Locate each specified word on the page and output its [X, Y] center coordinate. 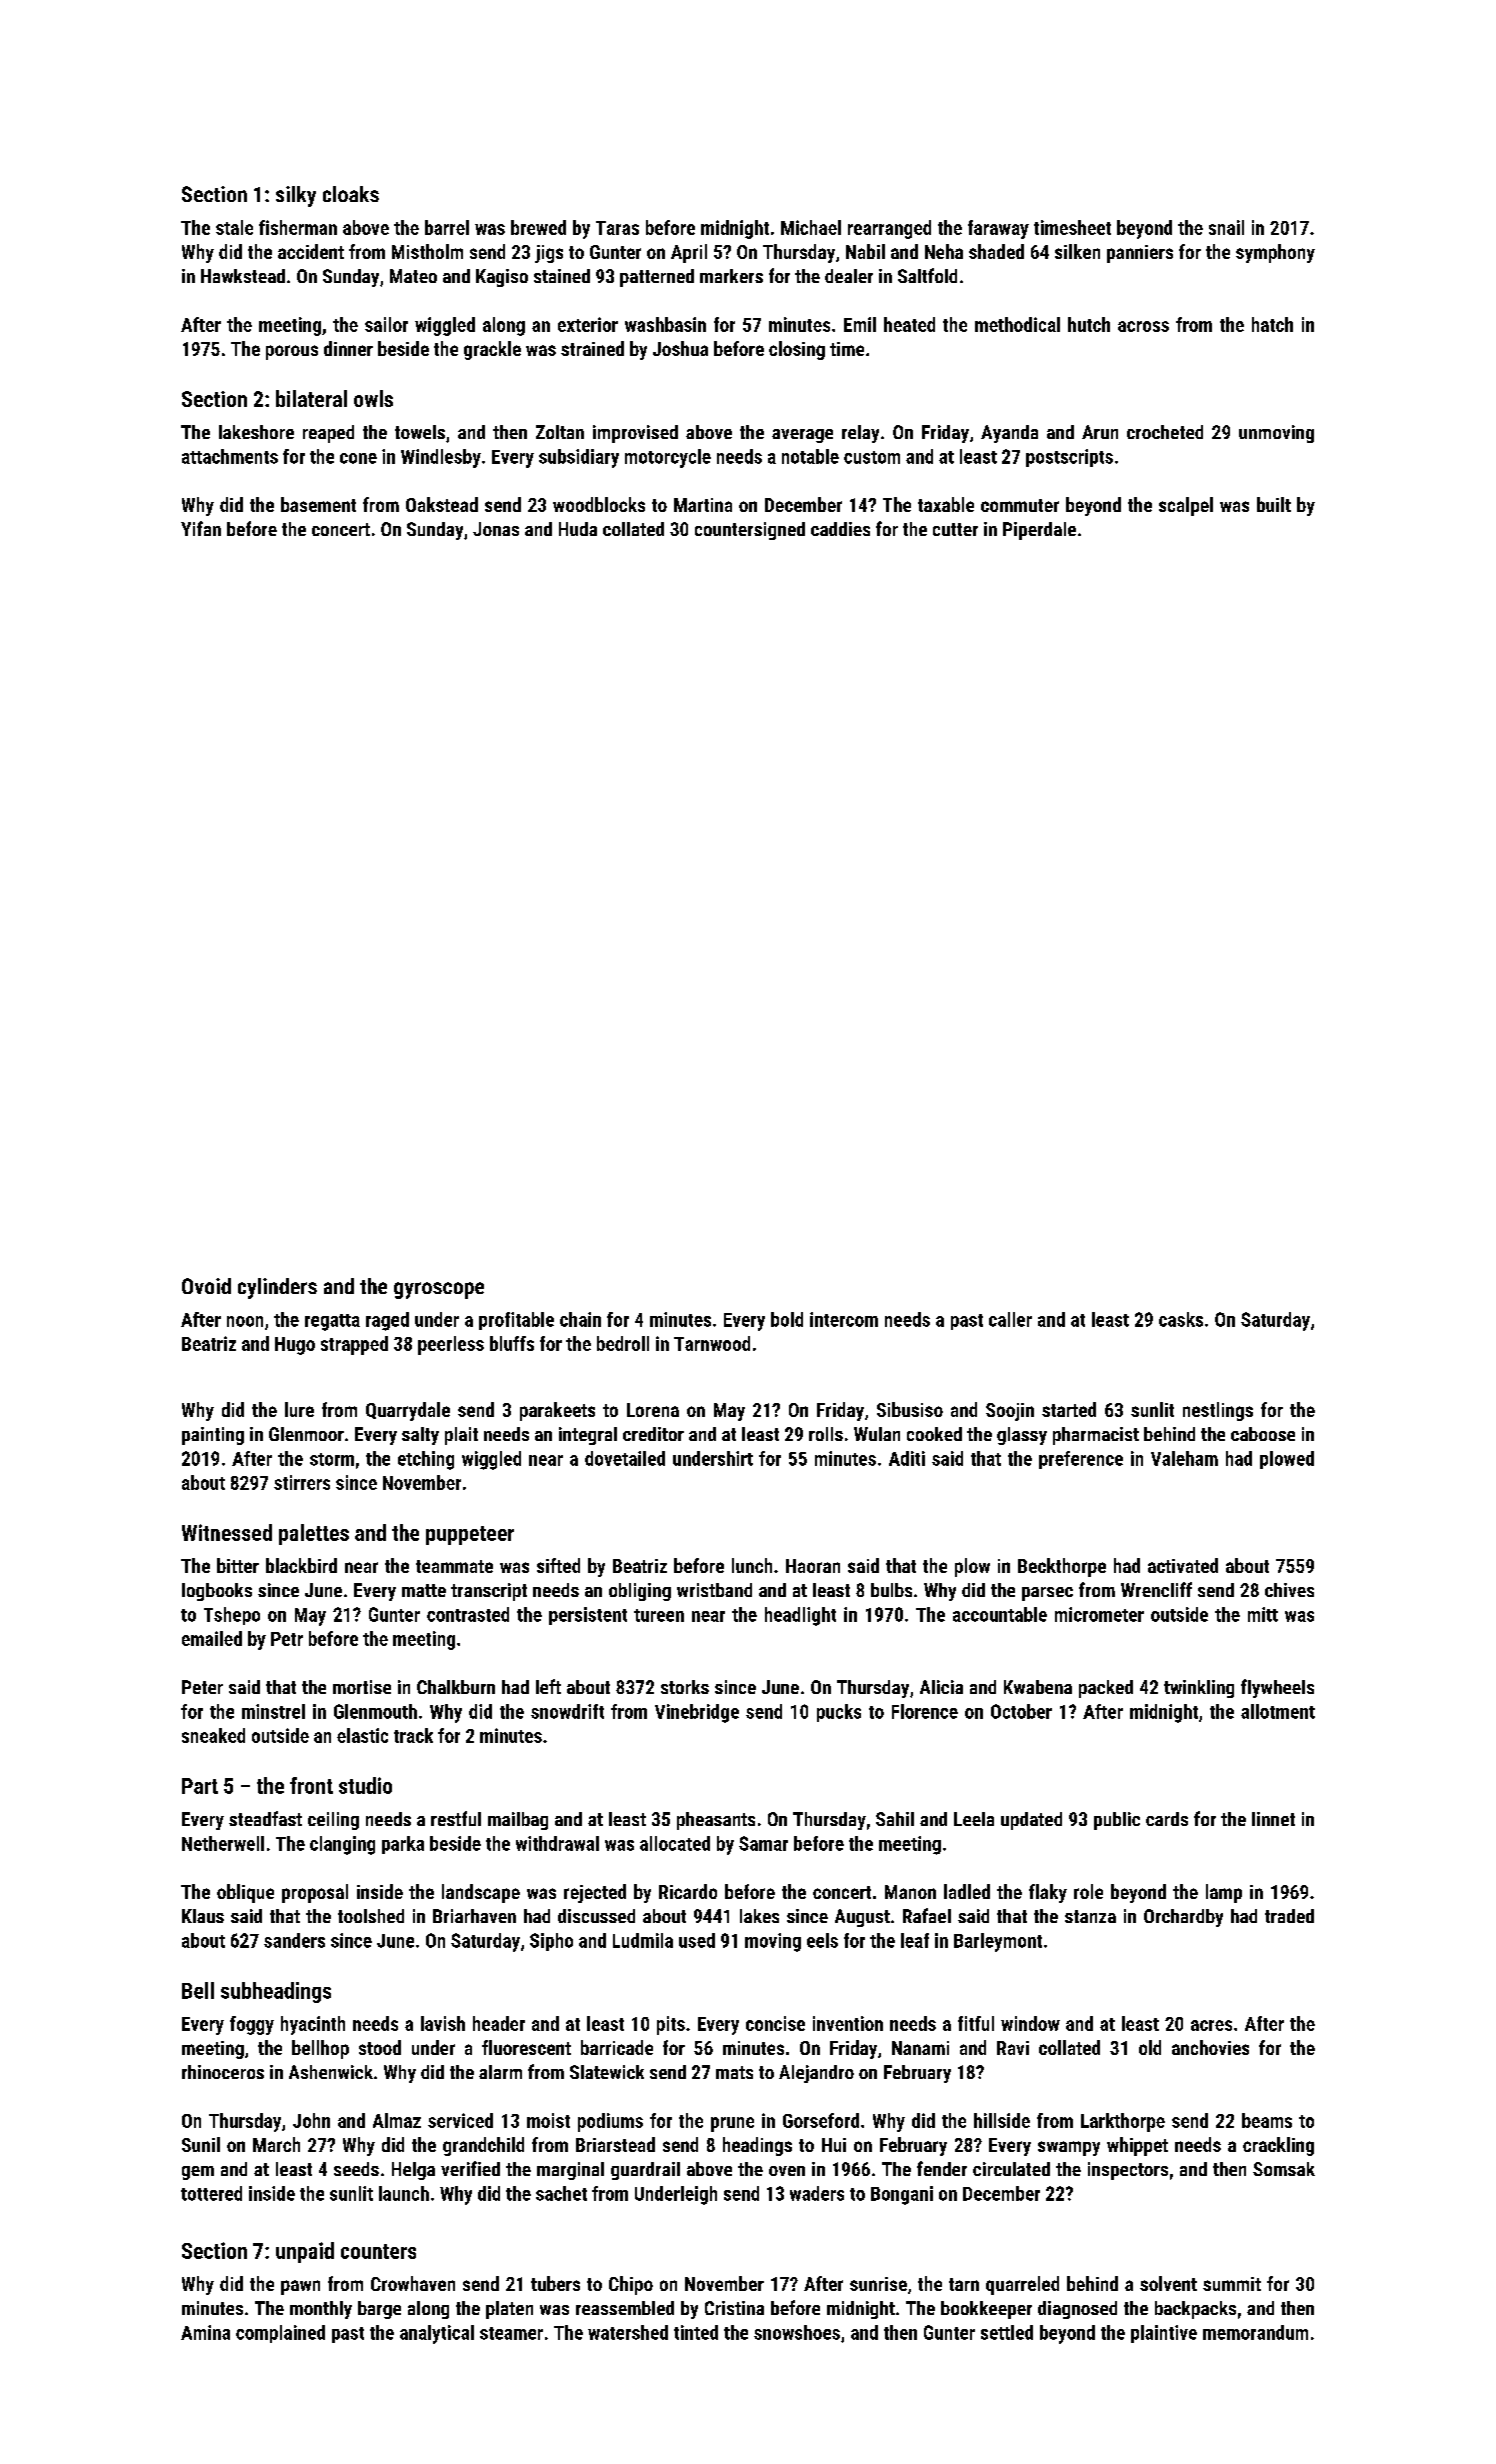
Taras [617, 228]
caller [1010, 1319]
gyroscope [439, 1290]
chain [580, 1319]
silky [296, 196]
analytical [437, 2334]
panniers [1140, 254]
